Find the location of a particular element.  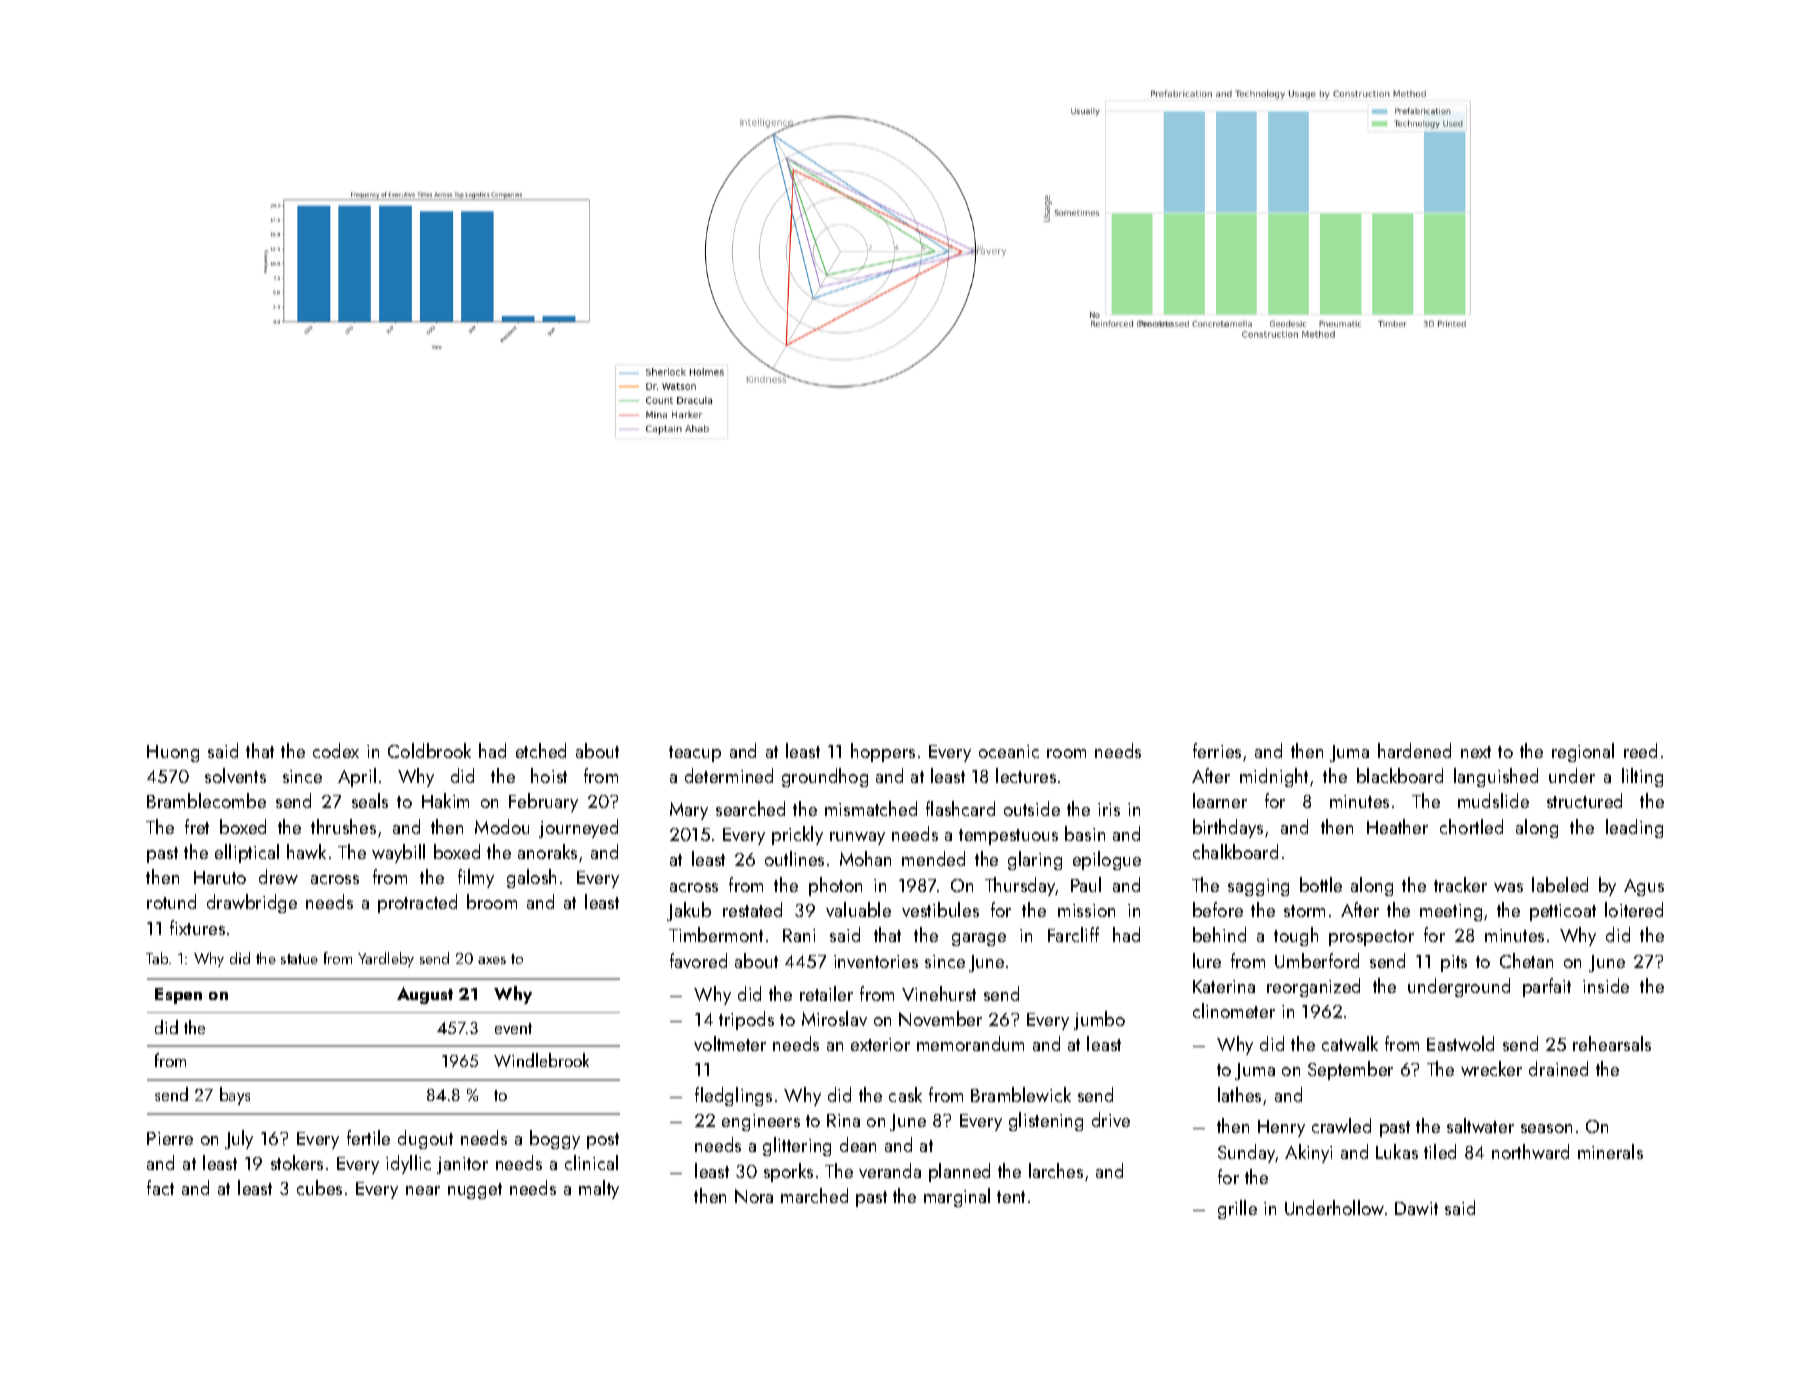

Espen is located at coordinates (178, 996).
